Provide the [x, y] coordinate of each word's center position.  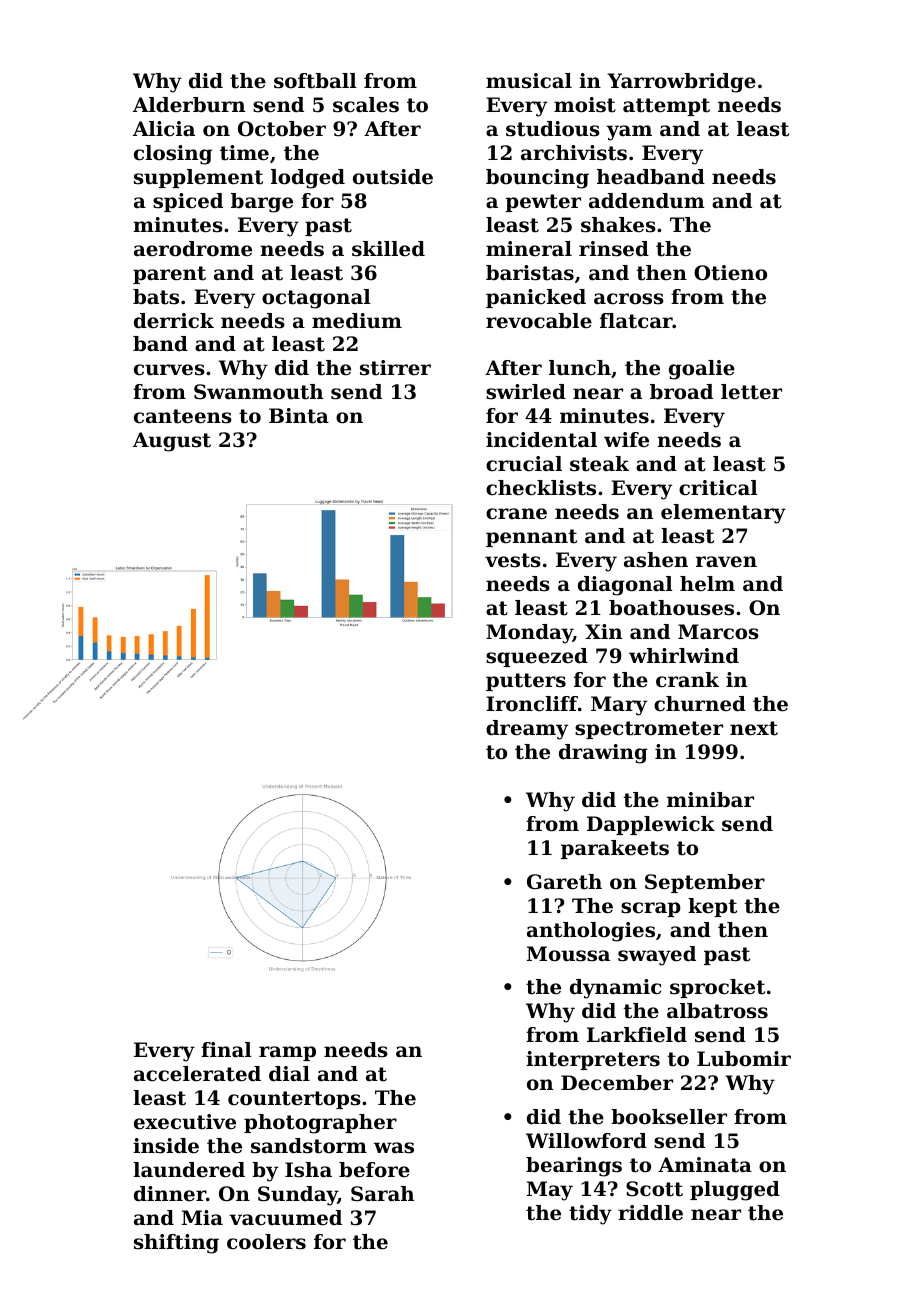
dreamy [527, 730]
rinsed [614, 249]
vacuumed [285, 1218]
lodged [308, 179]
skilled [388, 249]
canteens [183, 416]
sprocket [717, 988]
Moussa [568, 954]
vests [513, 560]
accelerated [197, 1074]
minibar [710, 799]
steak [599, 464]
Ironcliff [532, 704]
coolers [266, 1242]
